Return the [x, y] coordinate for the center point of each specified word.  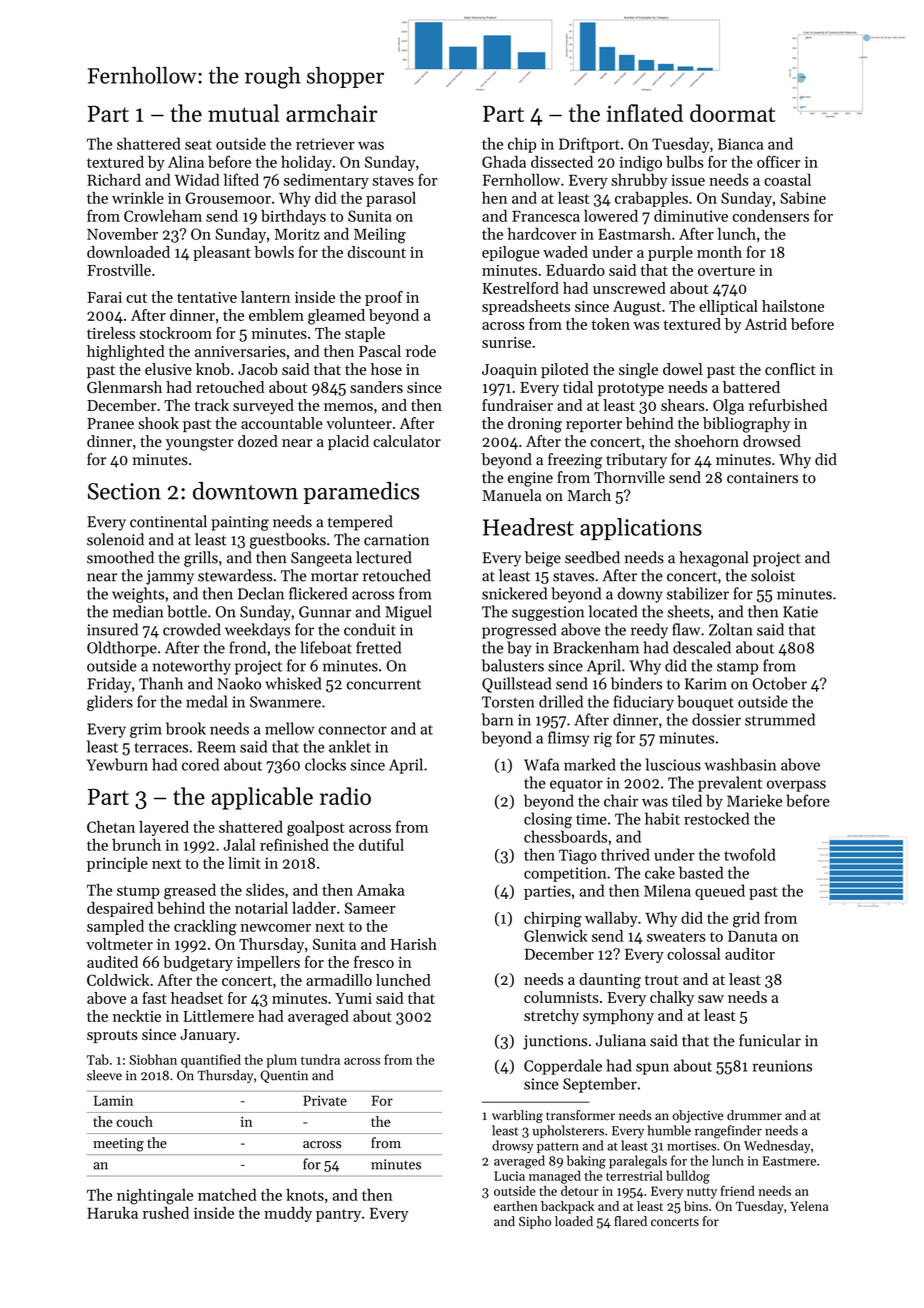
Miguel [408, 613]
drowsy [513, 1146]
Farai [104, 297]
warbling [517, 1116]
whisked [293, 683]
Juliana [621, 1040]
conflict [790, 369]
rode [421, 351]
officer [778, 161]
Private [325, 1100]
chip [522, 145]
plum [281, 1061]
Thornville [629, 477]
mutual [243, 113]
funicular [770, 1040]
